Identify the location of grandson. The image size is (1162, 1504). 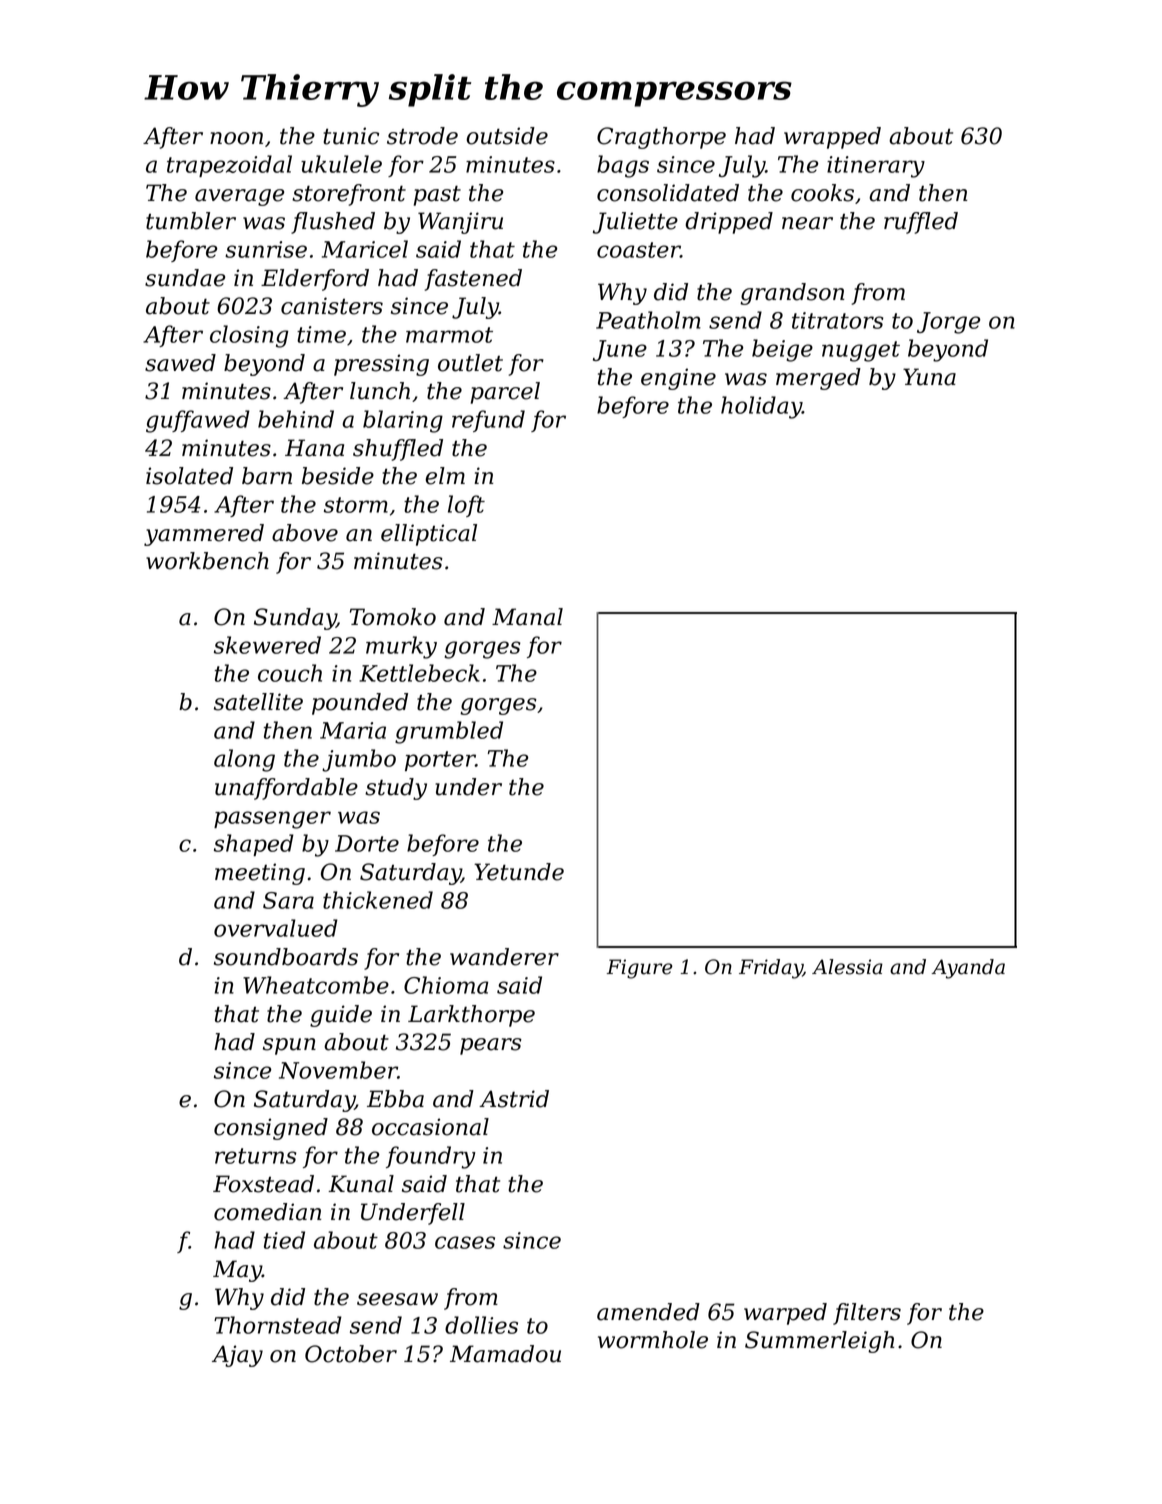
(792, 294).
